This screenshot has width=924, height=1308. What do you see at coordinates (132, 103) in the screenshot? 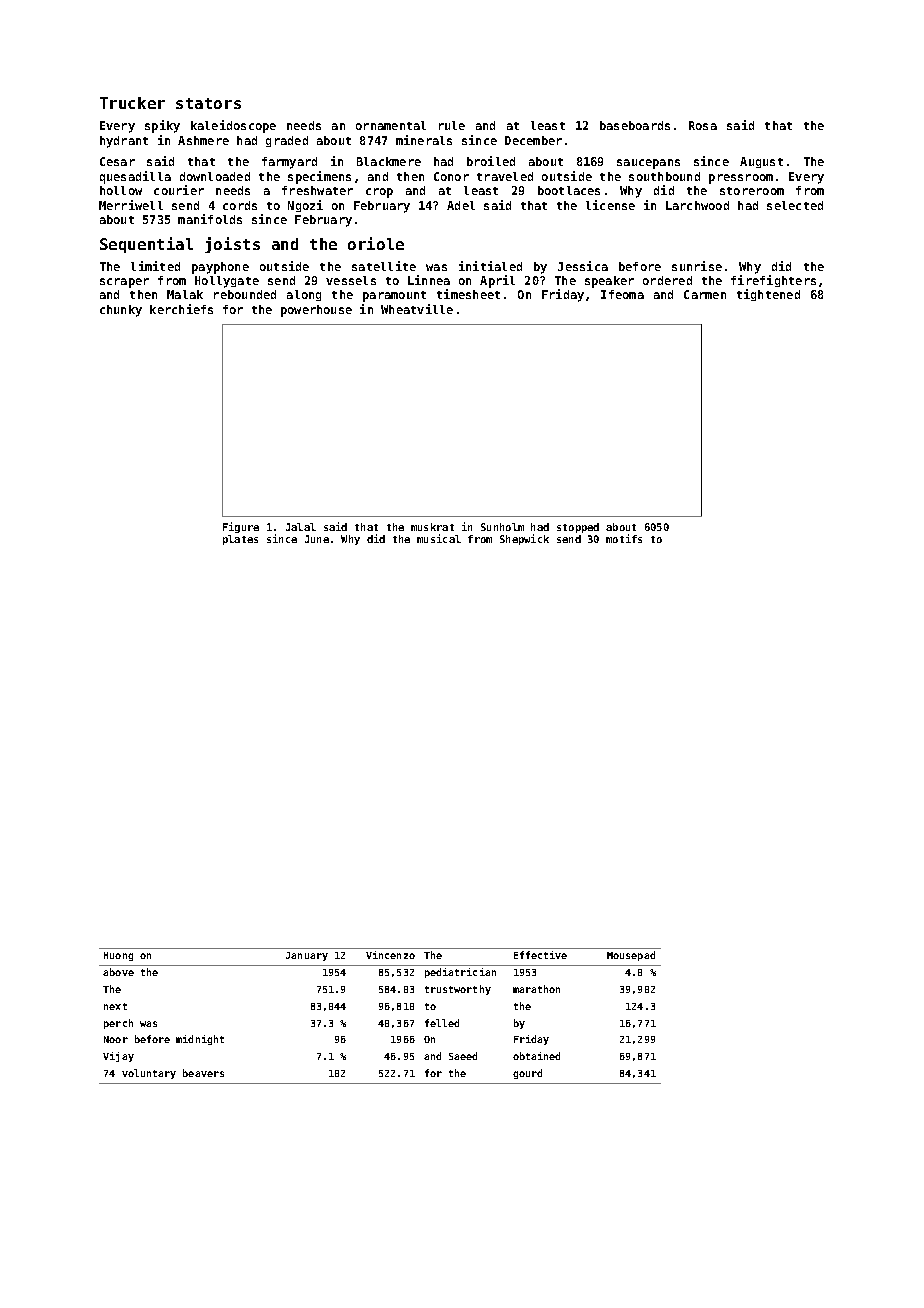
I see `Trucker` at bounding box center [132, 103].
